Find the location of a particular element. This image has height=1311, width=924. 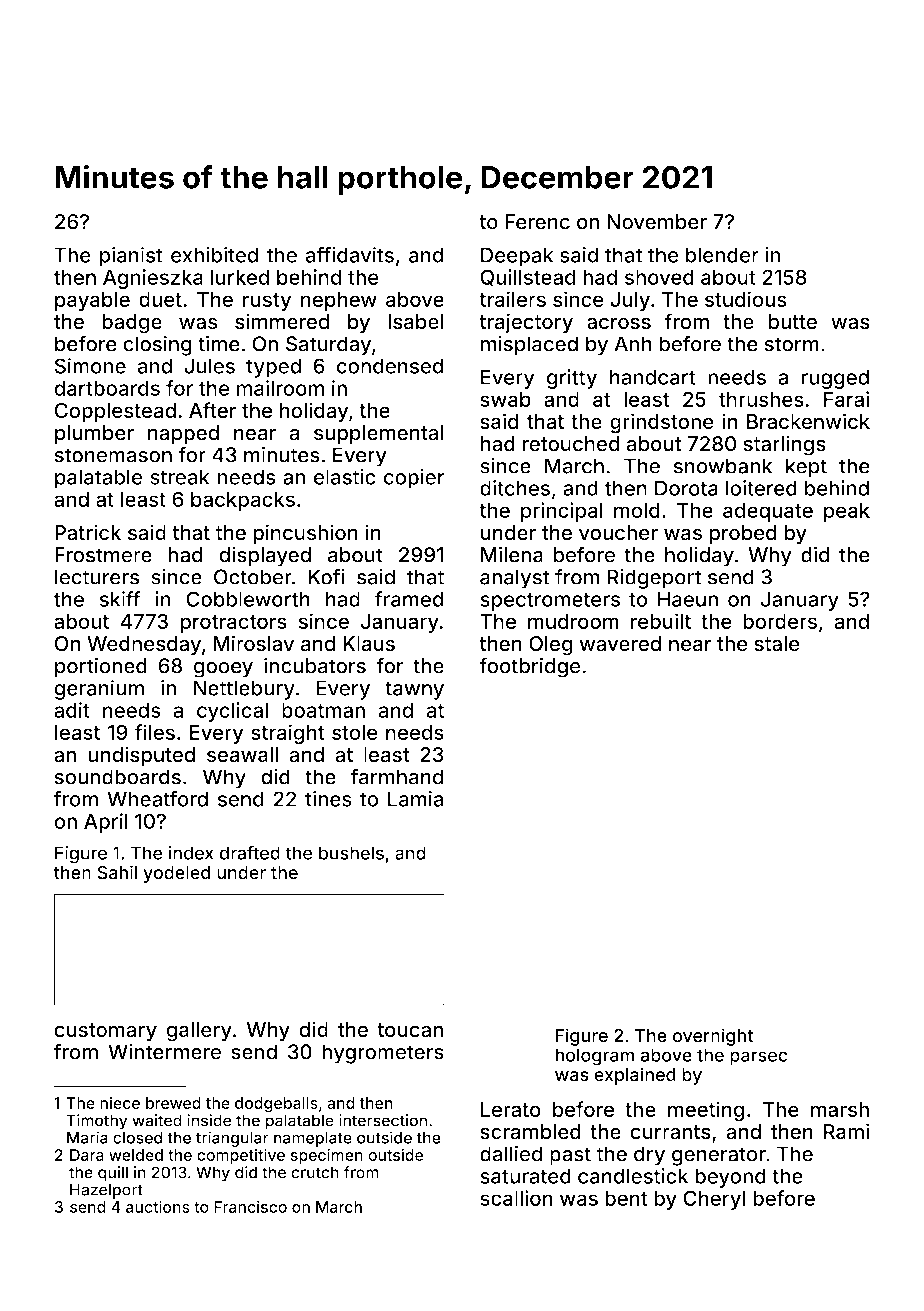

parsec is located at coordinates (758, 1058).
